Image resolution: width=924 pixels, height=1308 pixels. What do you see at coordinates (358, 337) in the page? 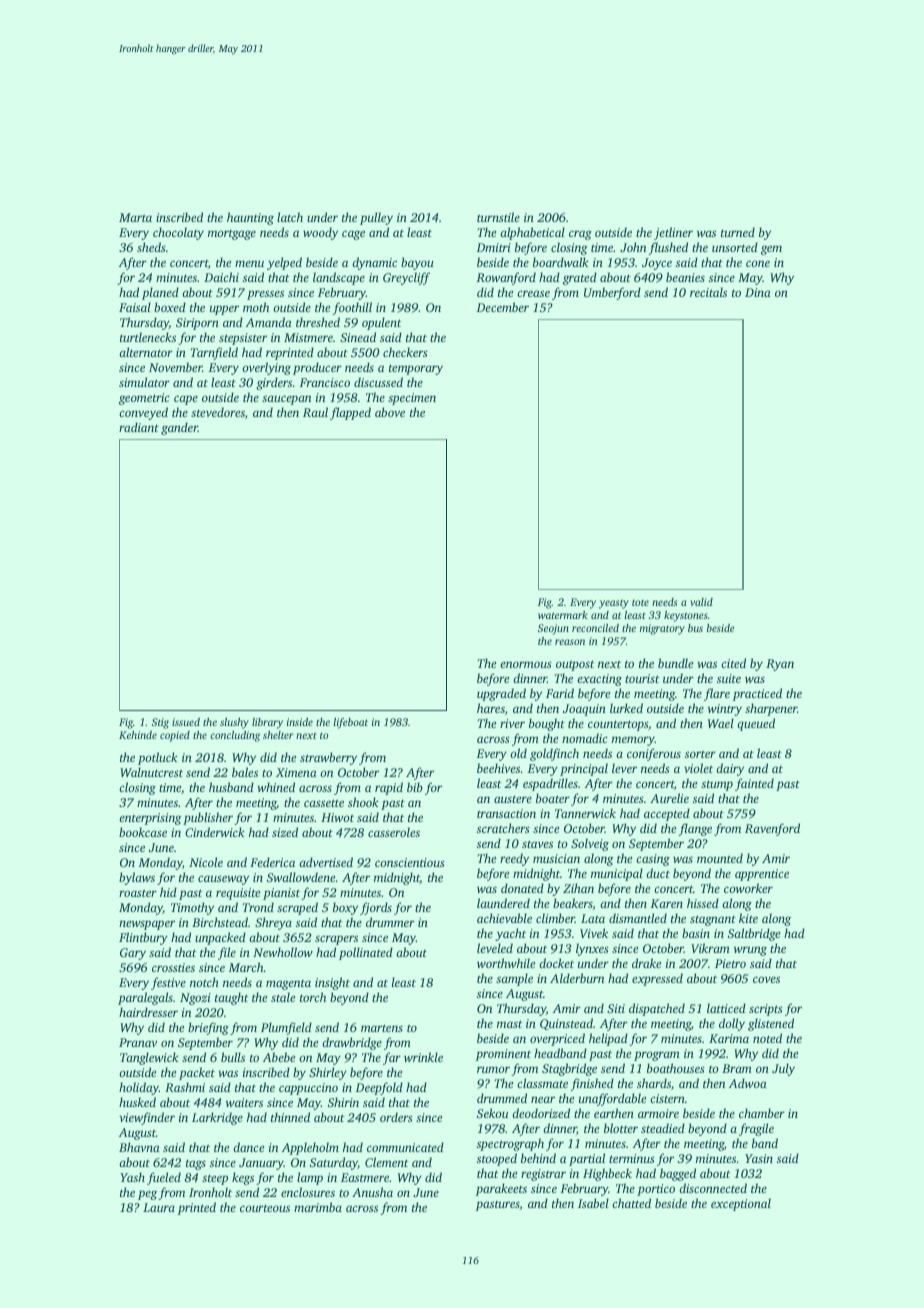
I see `Sinead` at bounding box center [358, 337].
